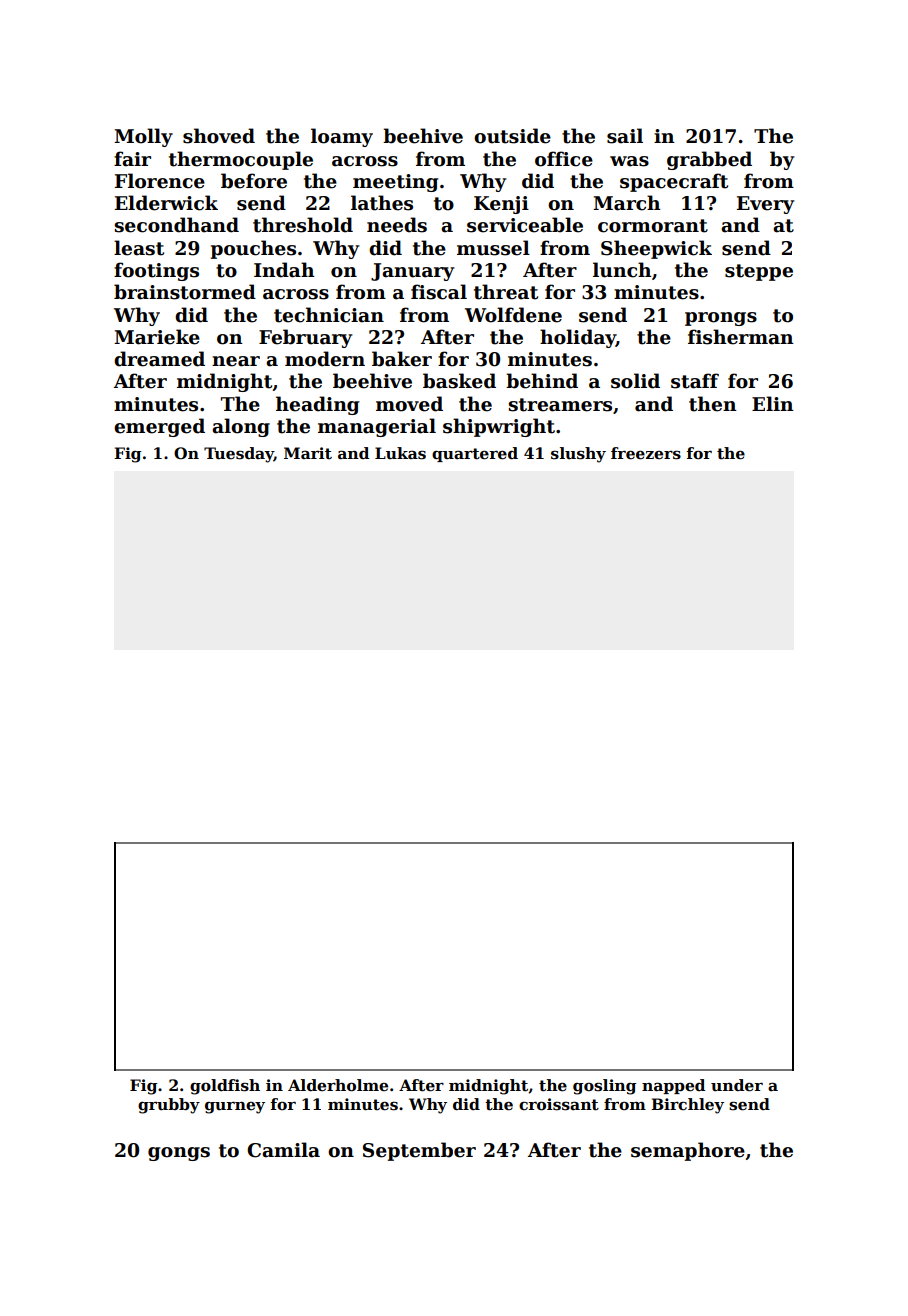  I want to click on Kenji, so click(501, 205).
